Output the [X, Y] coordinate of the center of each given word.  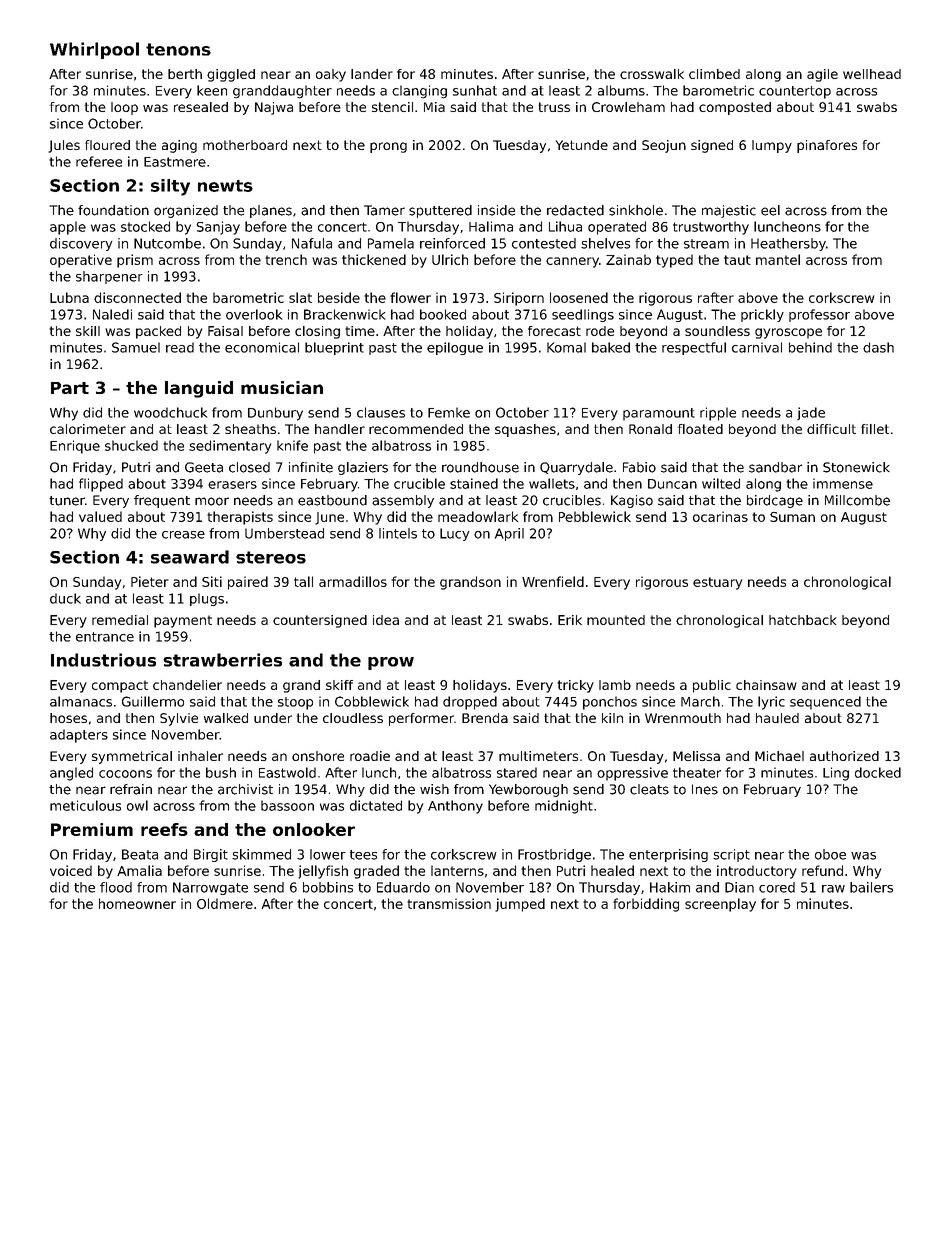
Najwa [274, 108]
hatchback [802, 620]
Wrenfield [553, 581]
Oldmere [225, 903]
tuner [67, 501]
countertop [795, 92]
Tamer [384, 210]
